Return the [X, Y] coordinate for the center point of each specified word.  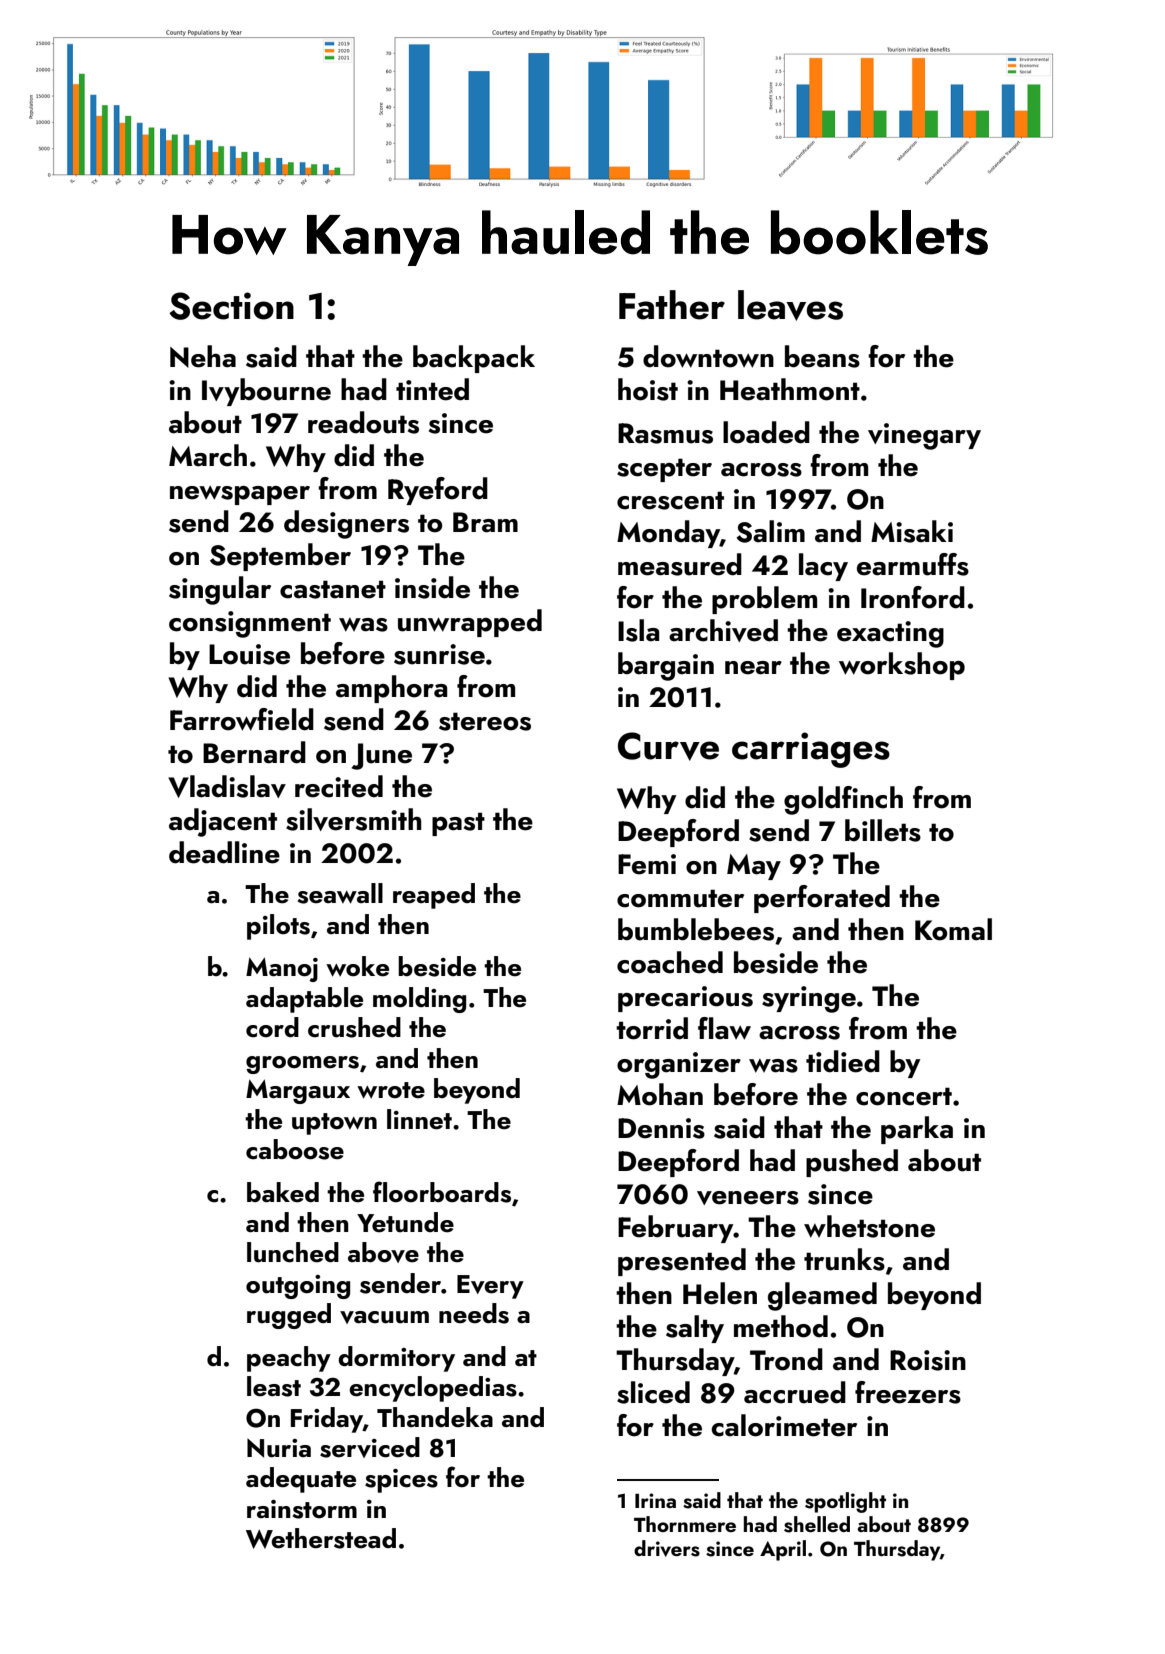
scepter [664, 470]
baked [283, 1192]
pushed [852, 1163]
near [753, 668]
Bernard [254, 752]
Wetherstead [321, 1538]
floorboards [442, 1192]
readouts [363, 422]
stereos [485, 721]
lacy [823, 567]
